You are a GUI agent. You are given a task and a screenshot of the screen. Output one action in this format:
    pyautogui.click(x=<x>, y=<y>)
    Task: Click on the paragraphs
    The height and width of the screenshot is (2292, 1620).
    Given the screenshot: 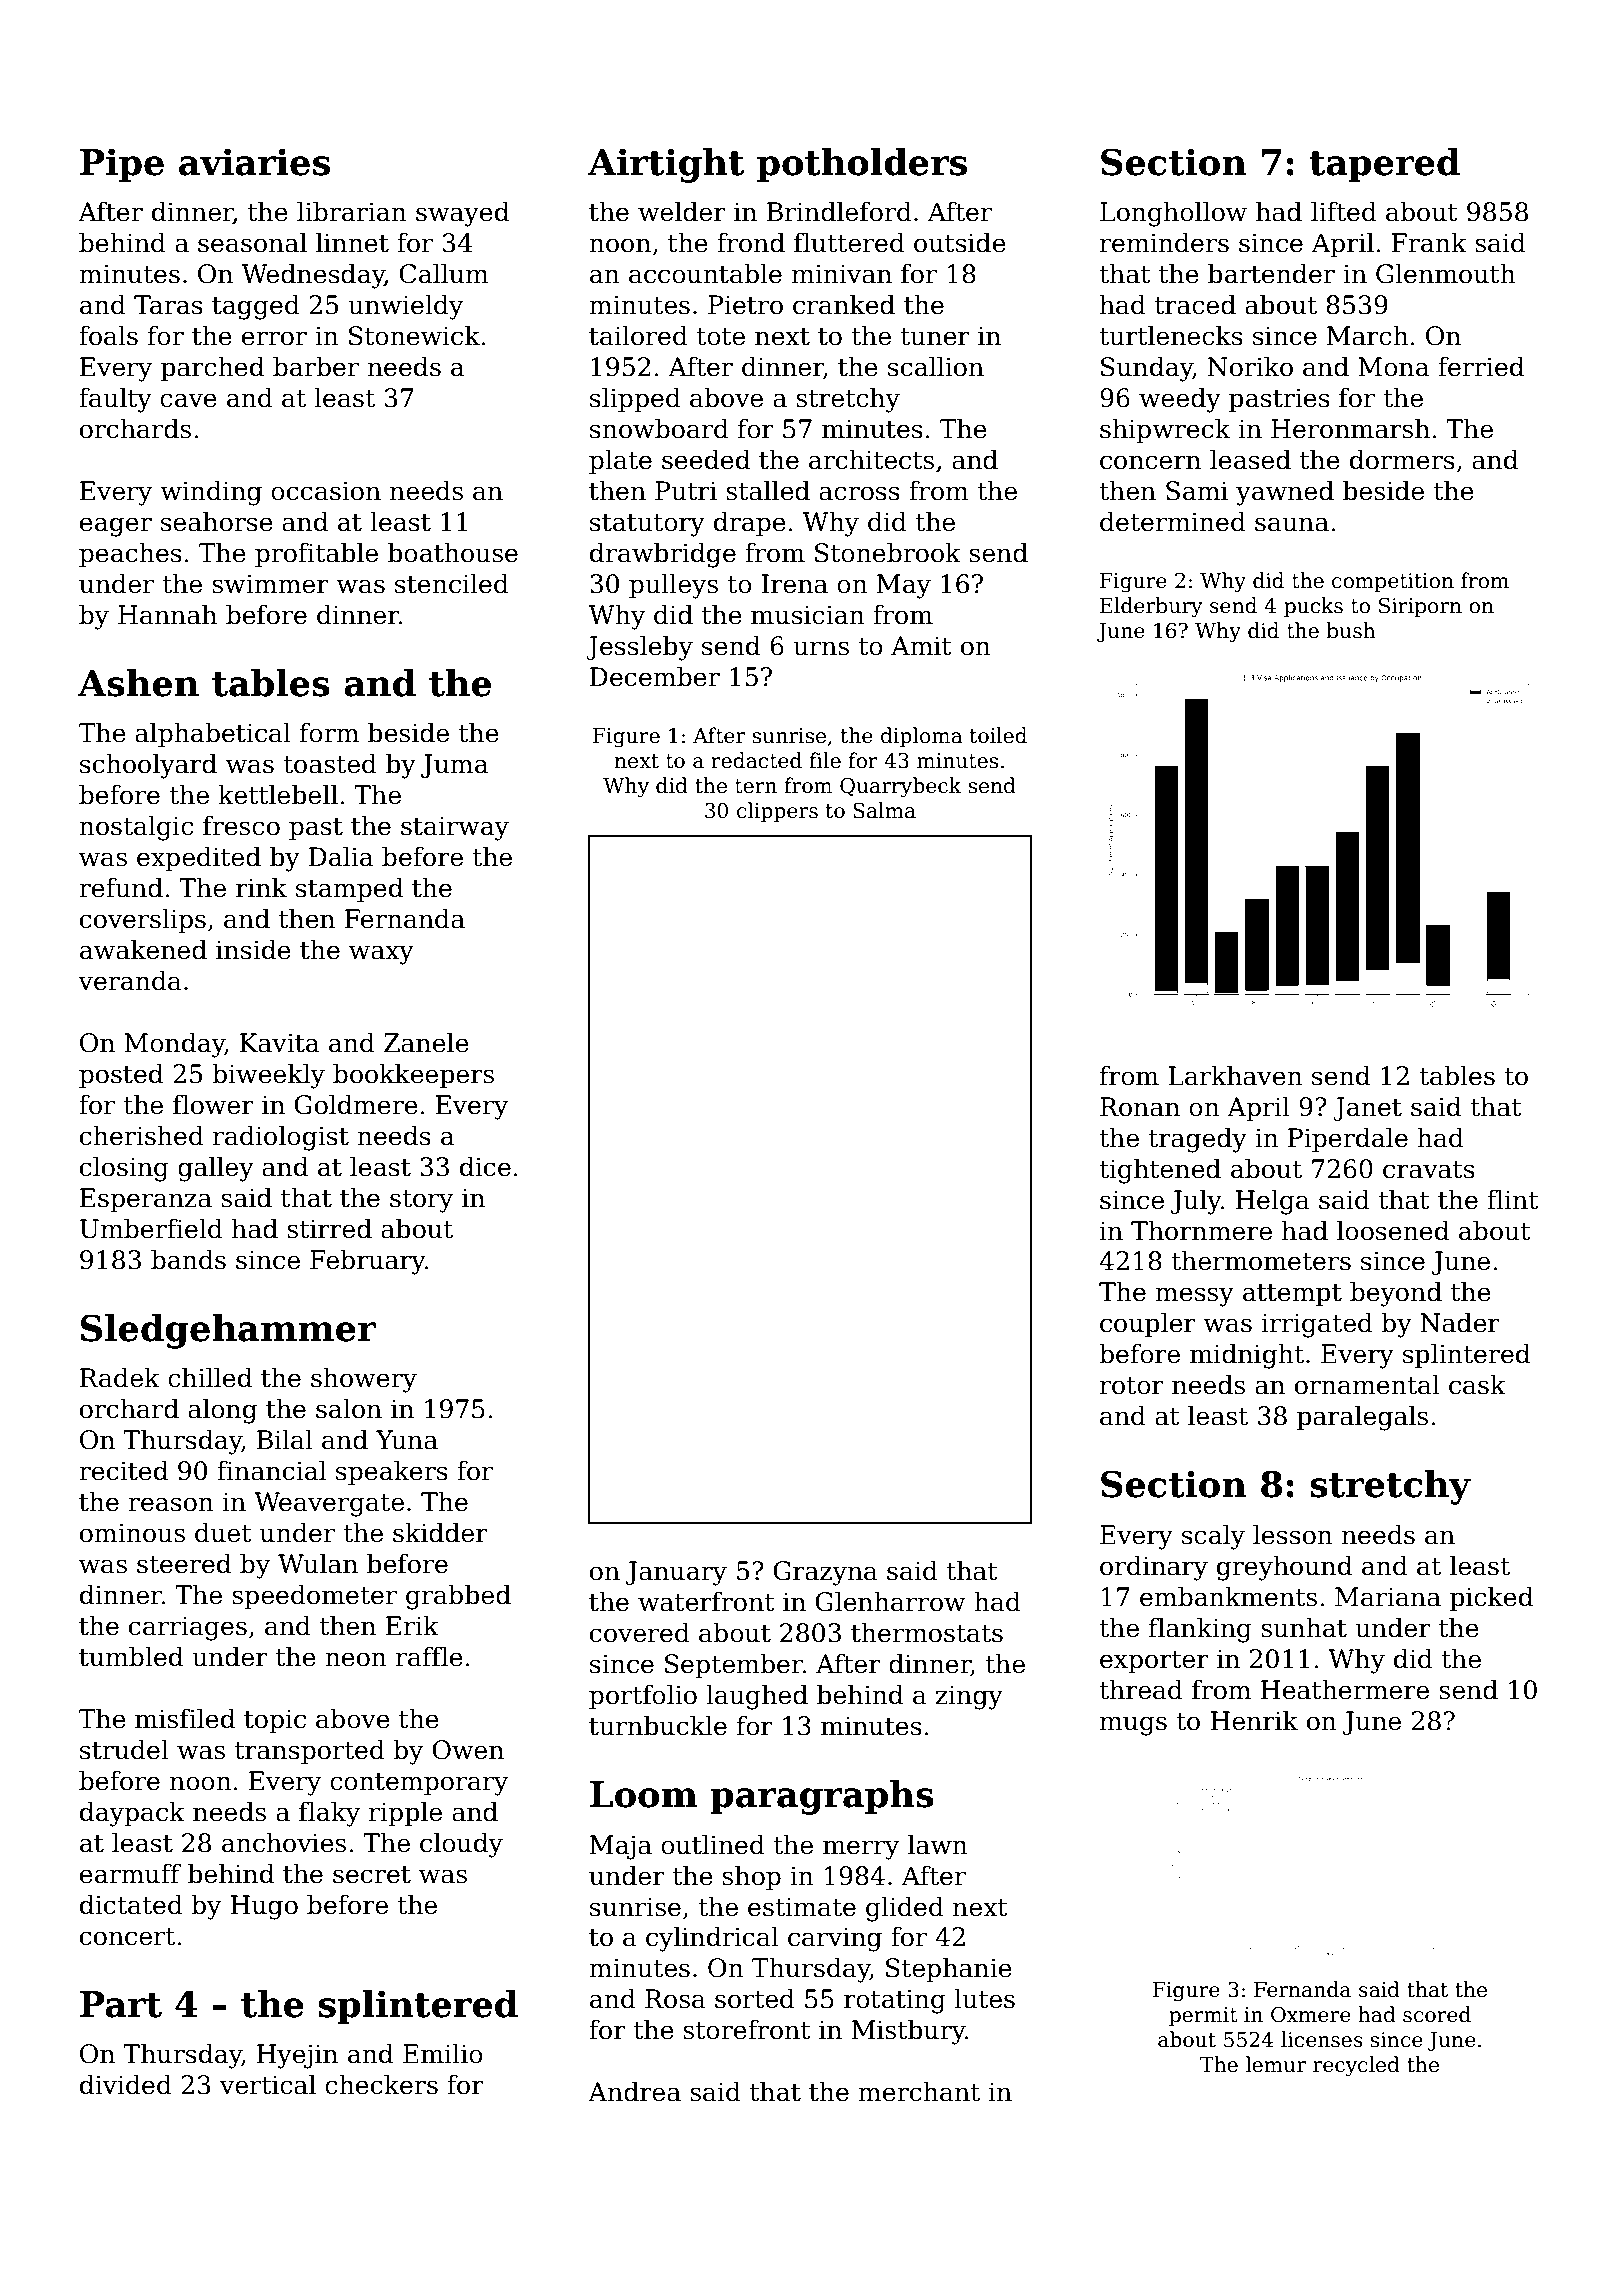 What is the action you would take?
    pyautogui.click(x=822, y=1797)
